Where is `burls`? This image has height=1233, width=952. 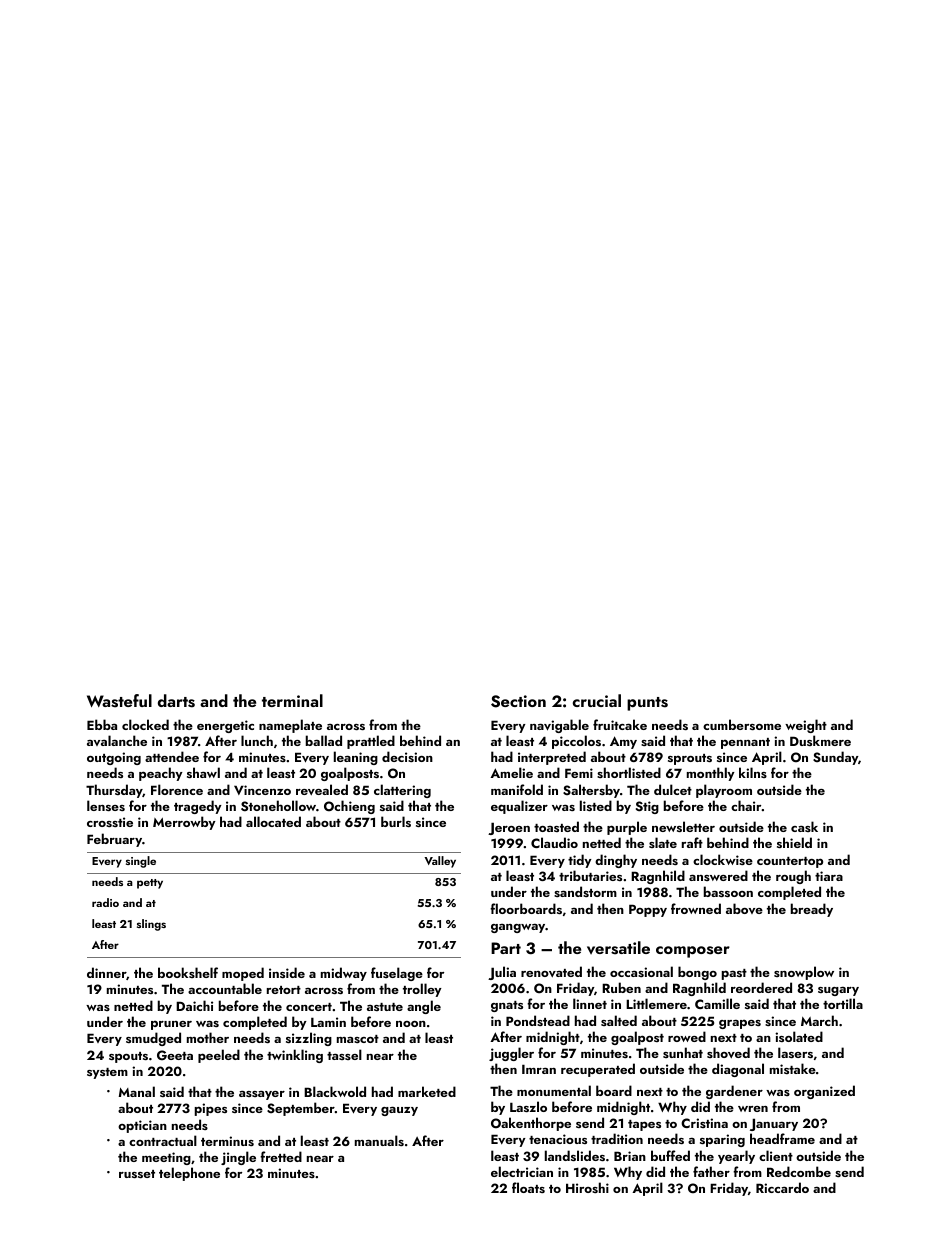
burls is located at coordinates (396, 821).
